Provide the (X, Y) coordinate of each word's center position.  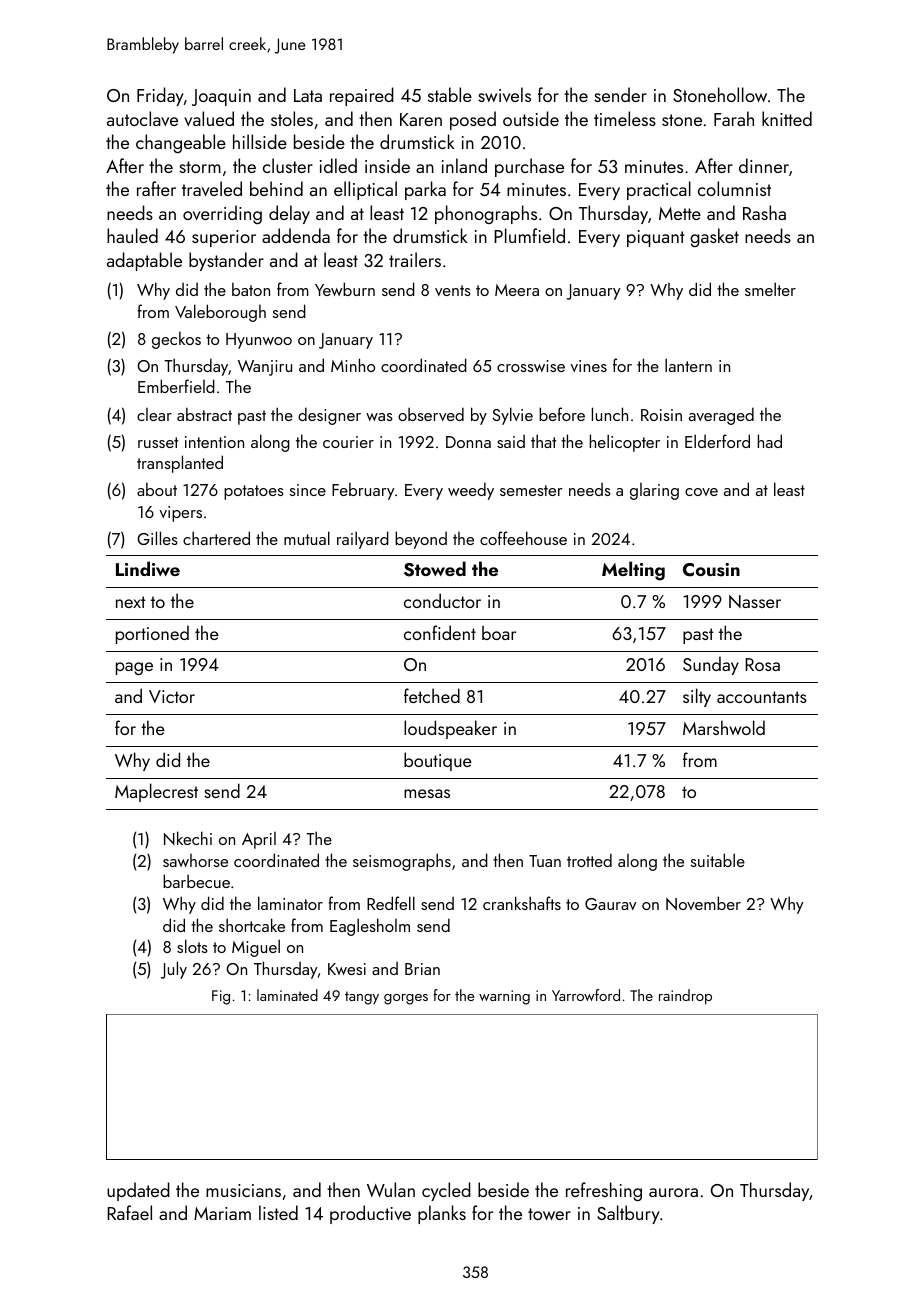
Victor (172, 696)
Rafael (129, 1212)
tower (549, 1214)
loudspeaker (450, 729)
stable (450, 94)
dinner (764, 165)
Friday (160, 96)
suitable (718, 860)
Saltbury (628, 1214)
